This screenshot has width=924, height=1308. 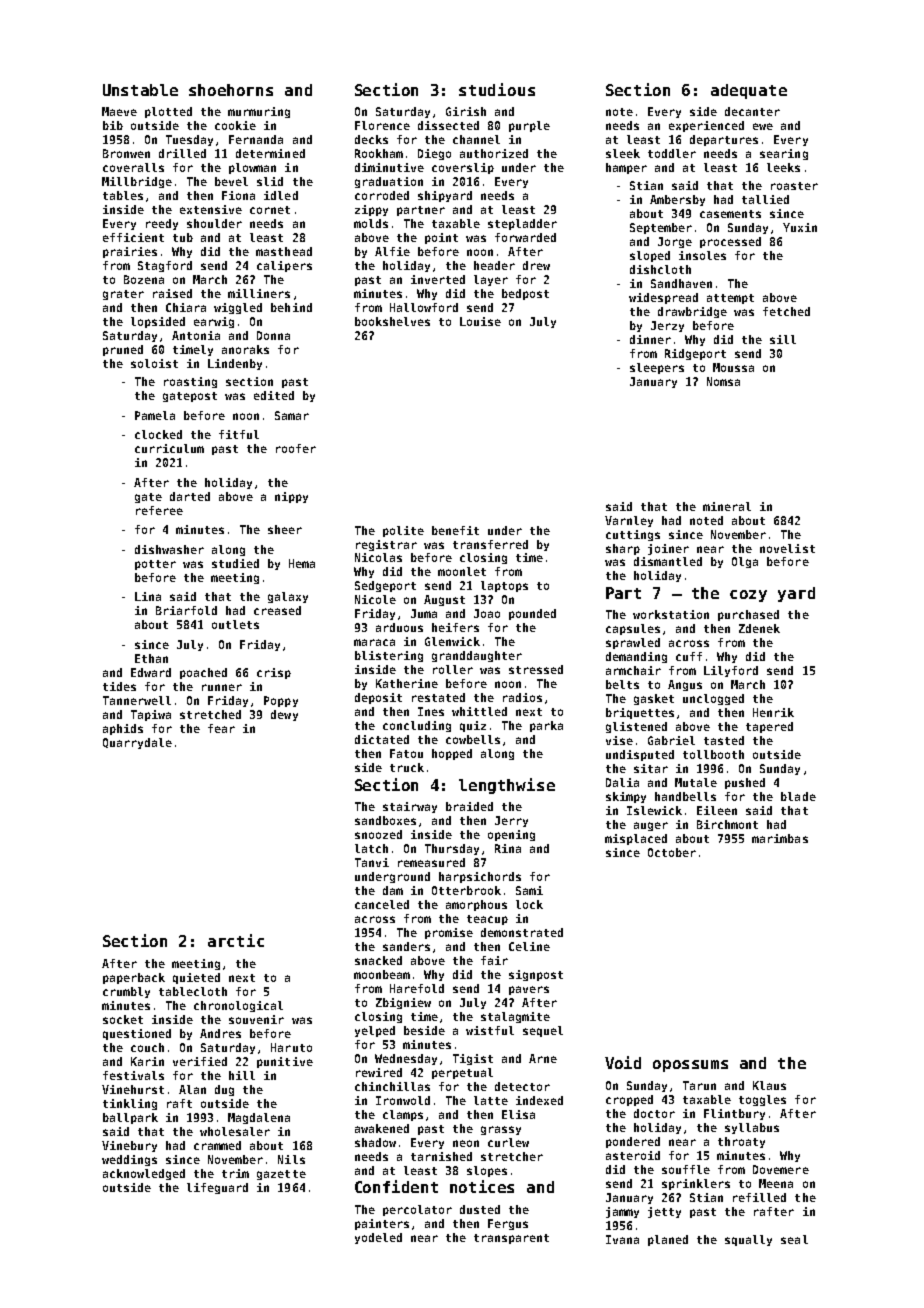 What do you see at coordinates (623, 549) in the screenshot?
I see `sharp` at bounding box center [623, 549].
